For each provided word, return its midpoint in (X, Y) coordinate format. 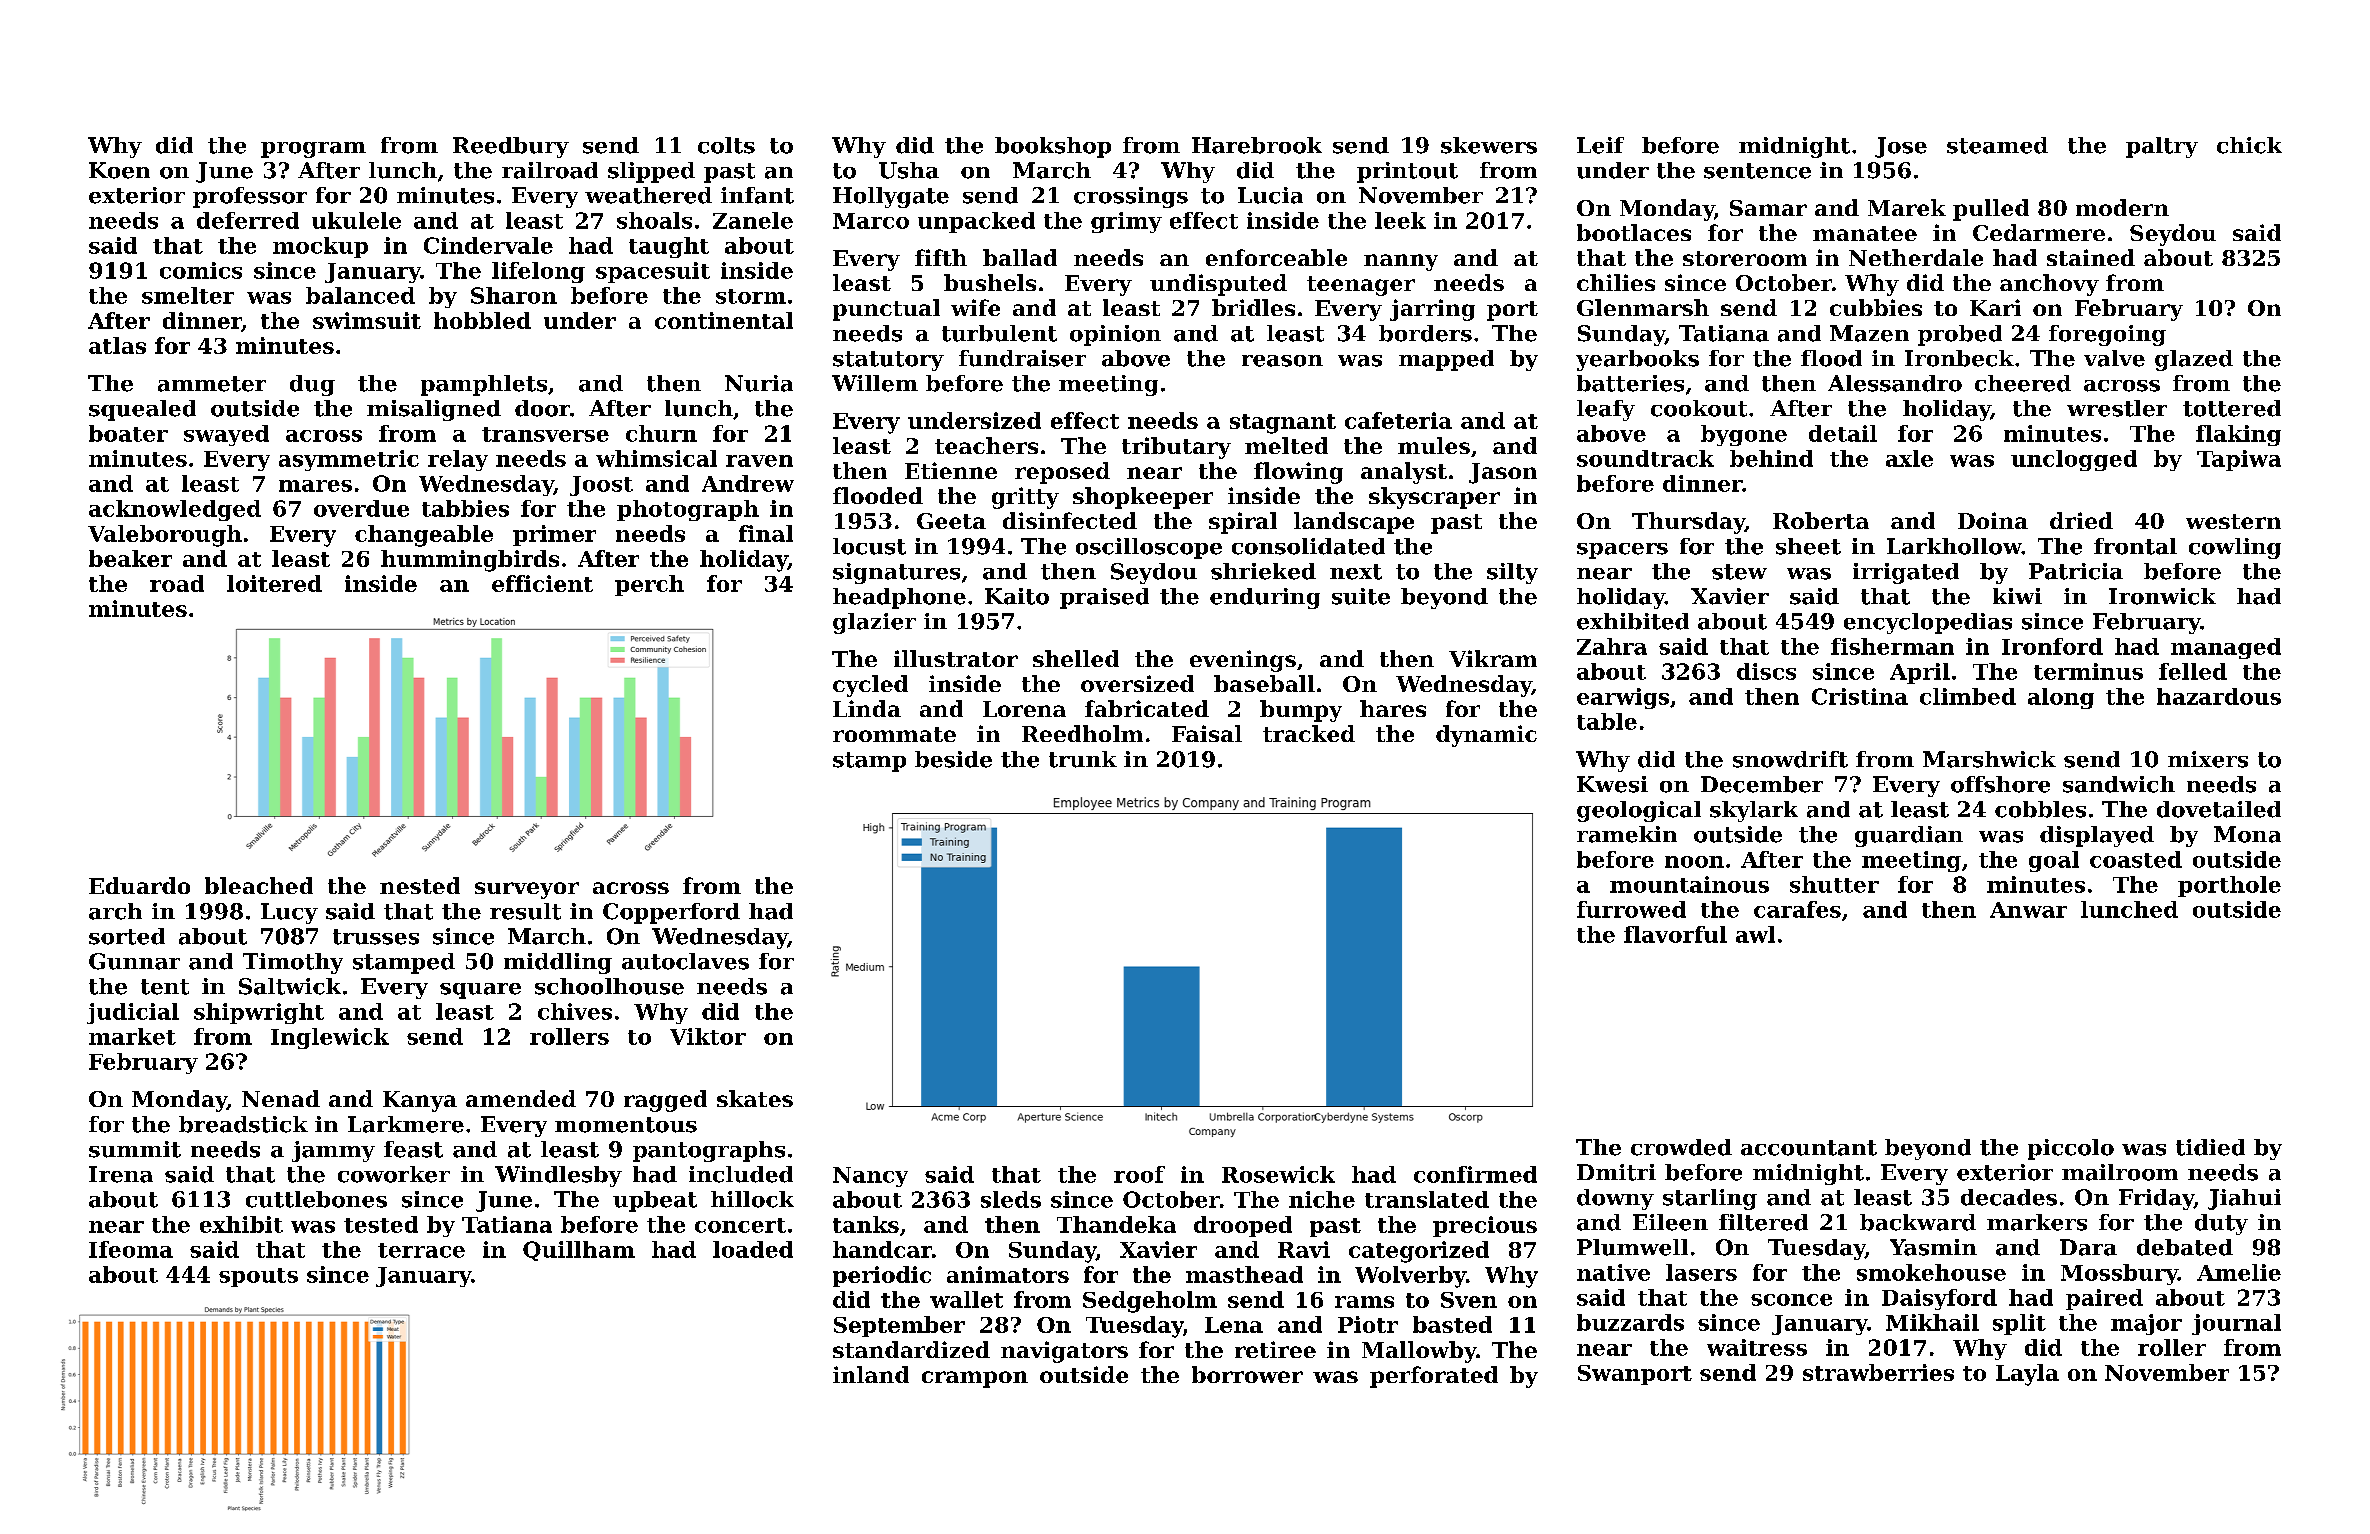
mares (315, 486)
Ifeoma (131, 1249)
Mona (2247, 834)
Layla (2027, 1375)
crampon (975, 1379)
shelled (1076, 658)
